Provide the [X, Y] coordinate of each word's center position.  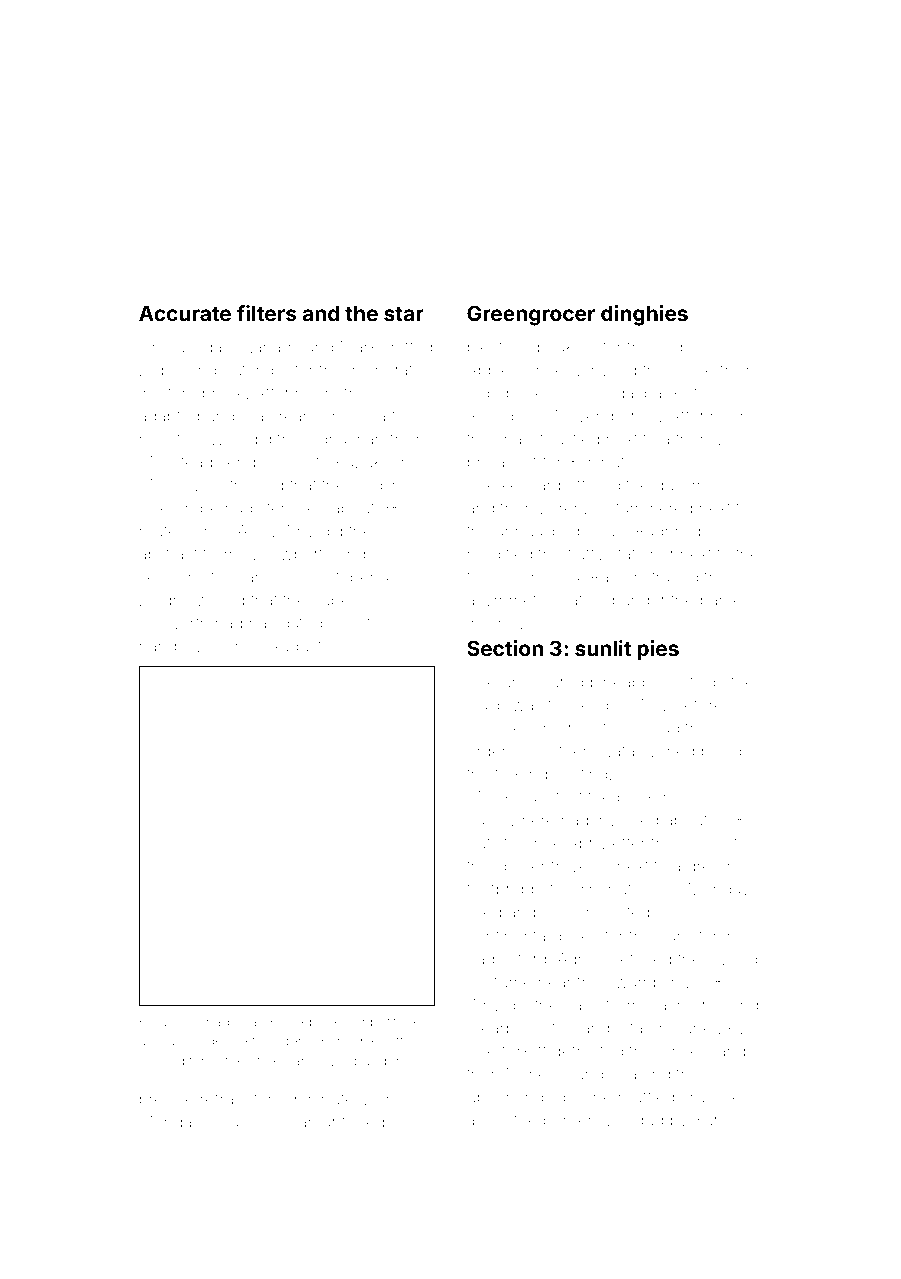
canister [688, 936]
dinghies [644, 315]
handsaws [178, 646]
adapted [169, 417]
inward [732, 959]
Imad [214, 1022]
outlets [491, 843]
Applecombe [515, 371]
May [155, 486]
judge [692, 372]
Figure [159, 1023]
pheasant [502, 463]
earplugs [514, 1030]
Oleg [484, 913]
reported [618, 913]
